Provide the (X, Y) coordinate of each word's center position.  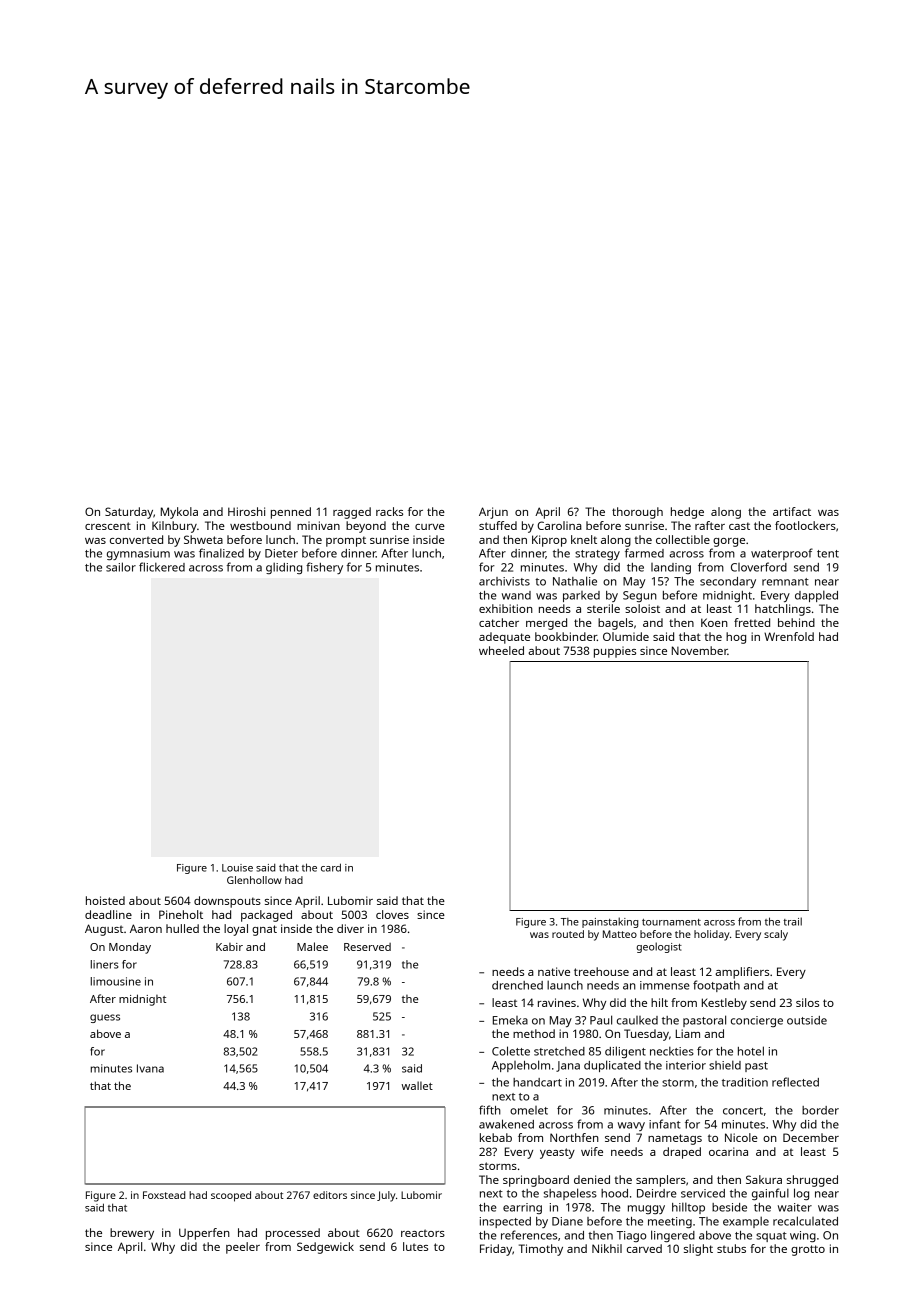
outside (807, 1020)
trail (792, 921)
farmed (644, 553)
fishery (324, 568)
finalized (221, 553)
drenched (517, 985)
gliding (284, 568)
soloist (642, 608)
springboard (536, 1181)
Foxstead (164, 1195)
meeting (670, 1222)
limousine (116, 981)
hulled (182, 928)
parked (581, 596)
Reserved (367, 947)
